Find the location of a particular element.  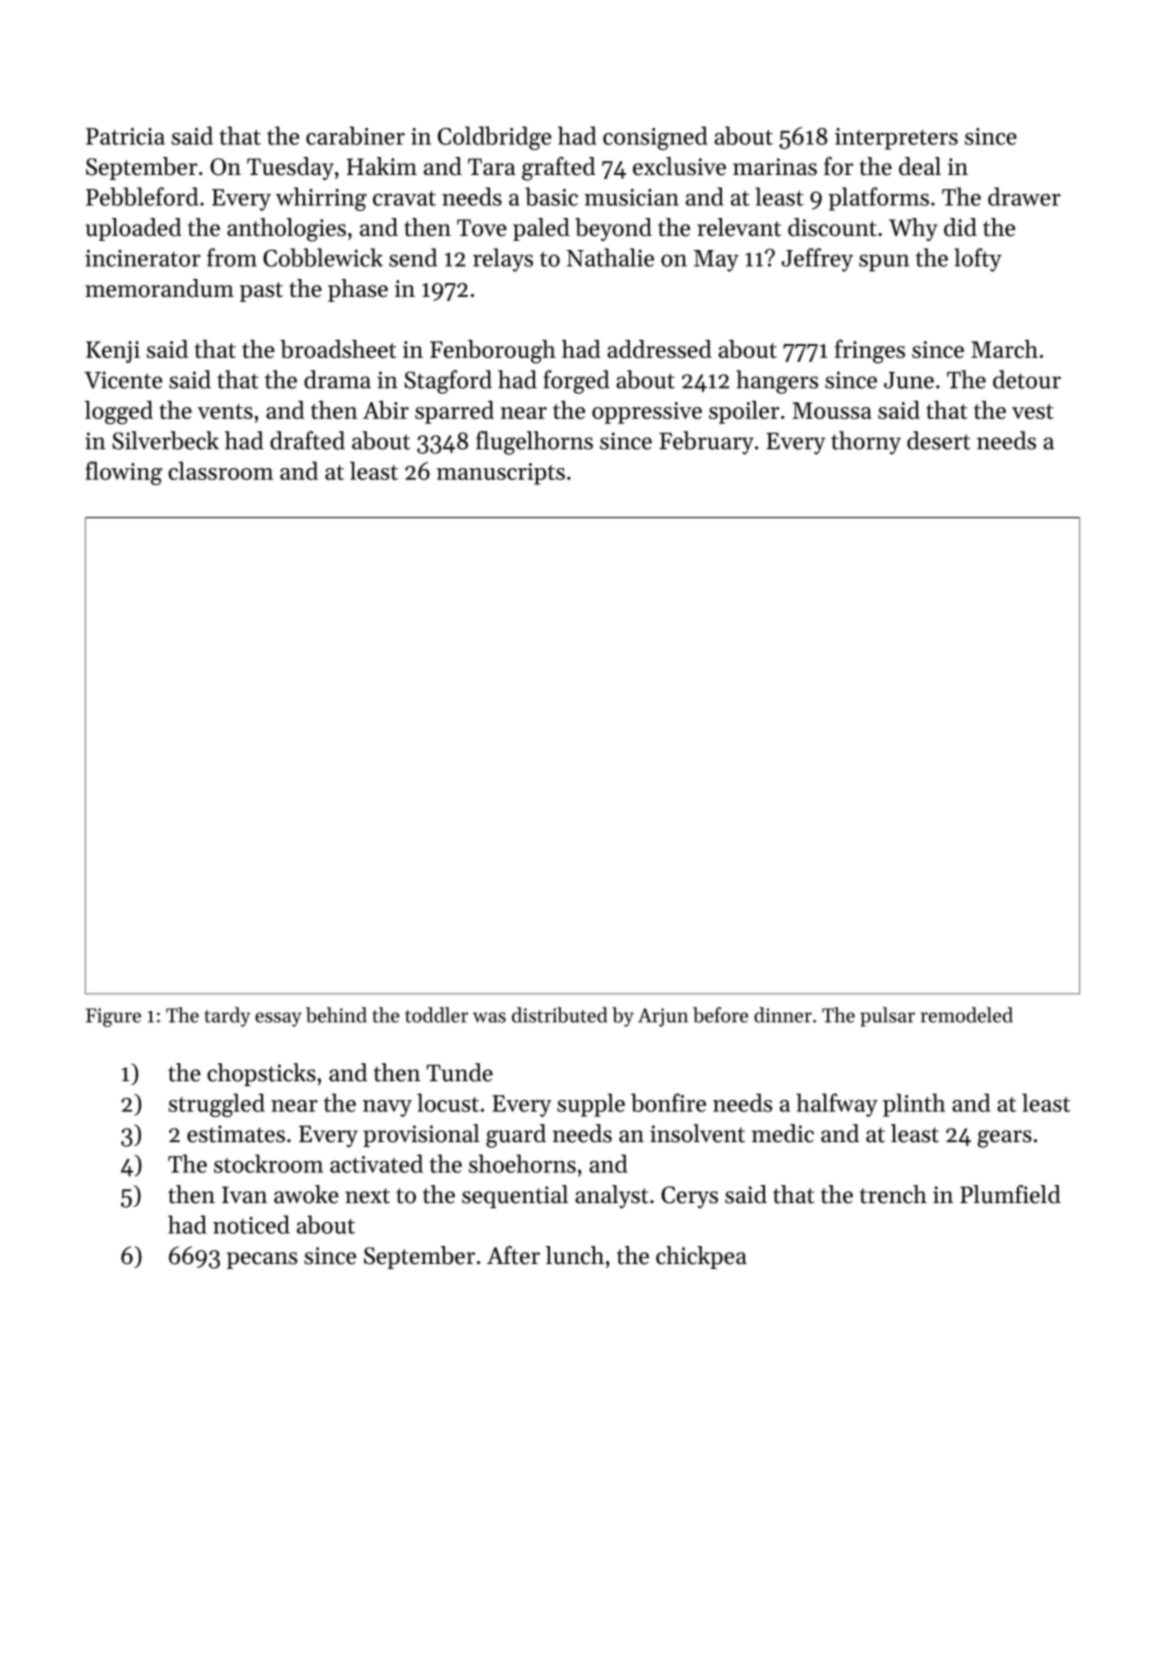

February is located at coordinates (706, 443).
